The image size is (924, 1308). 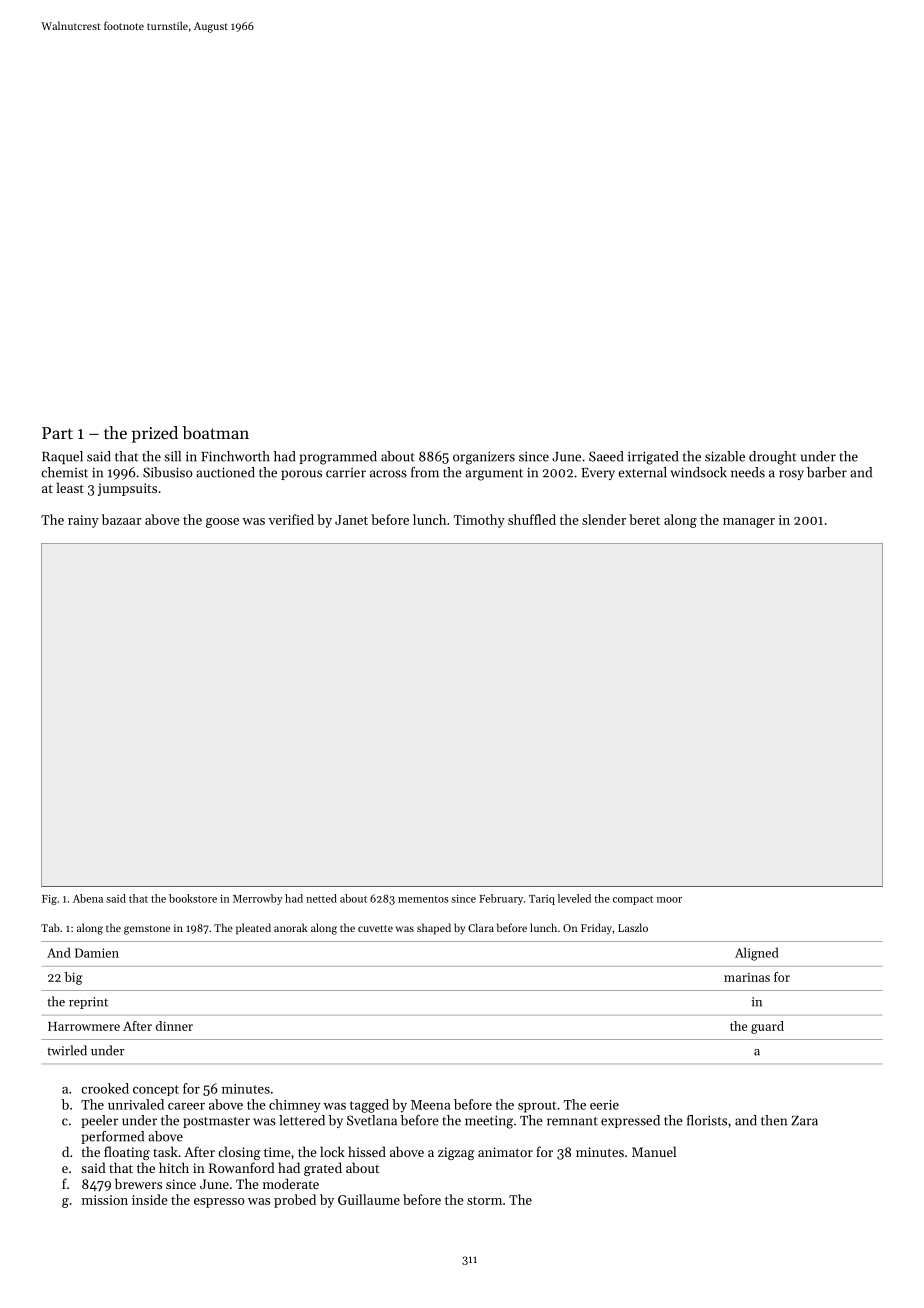 I want to click on Janet, so click(x=351, y=520).
